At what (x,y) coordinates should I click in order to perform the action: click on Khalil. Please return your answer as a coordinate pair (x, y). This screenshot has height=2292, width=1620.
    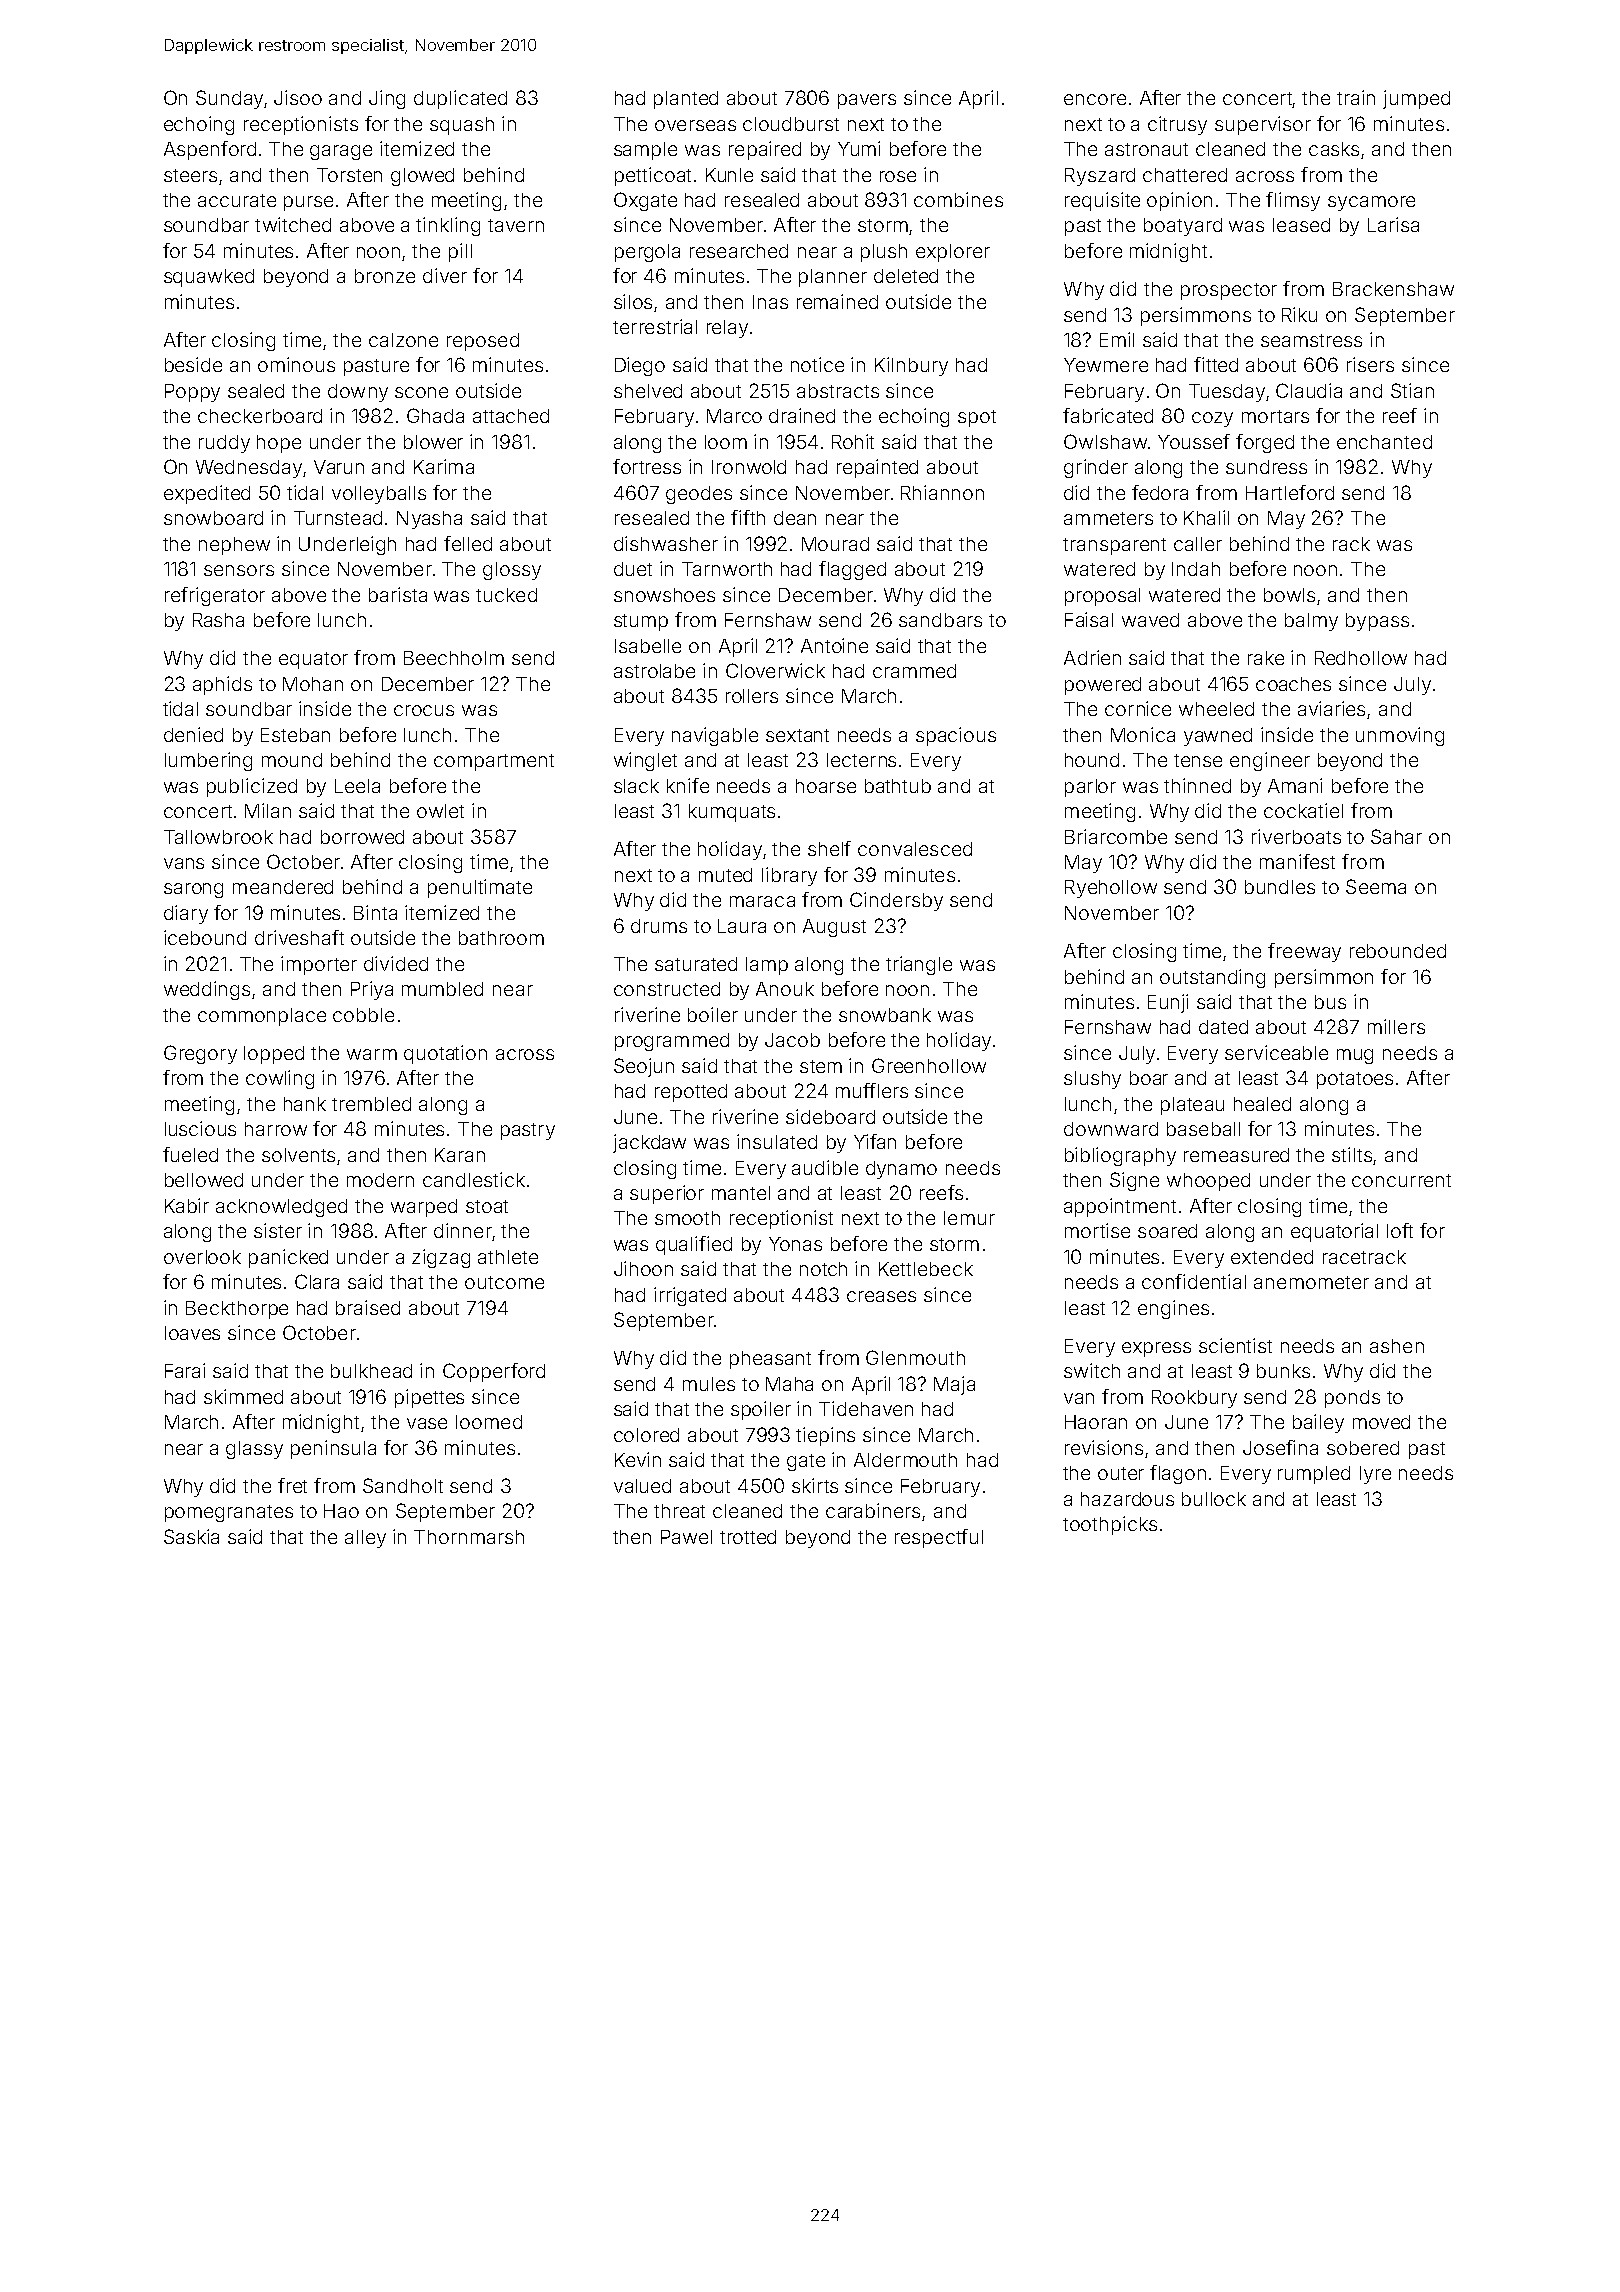
    Looking at the image, I should click on (1206, 517).
